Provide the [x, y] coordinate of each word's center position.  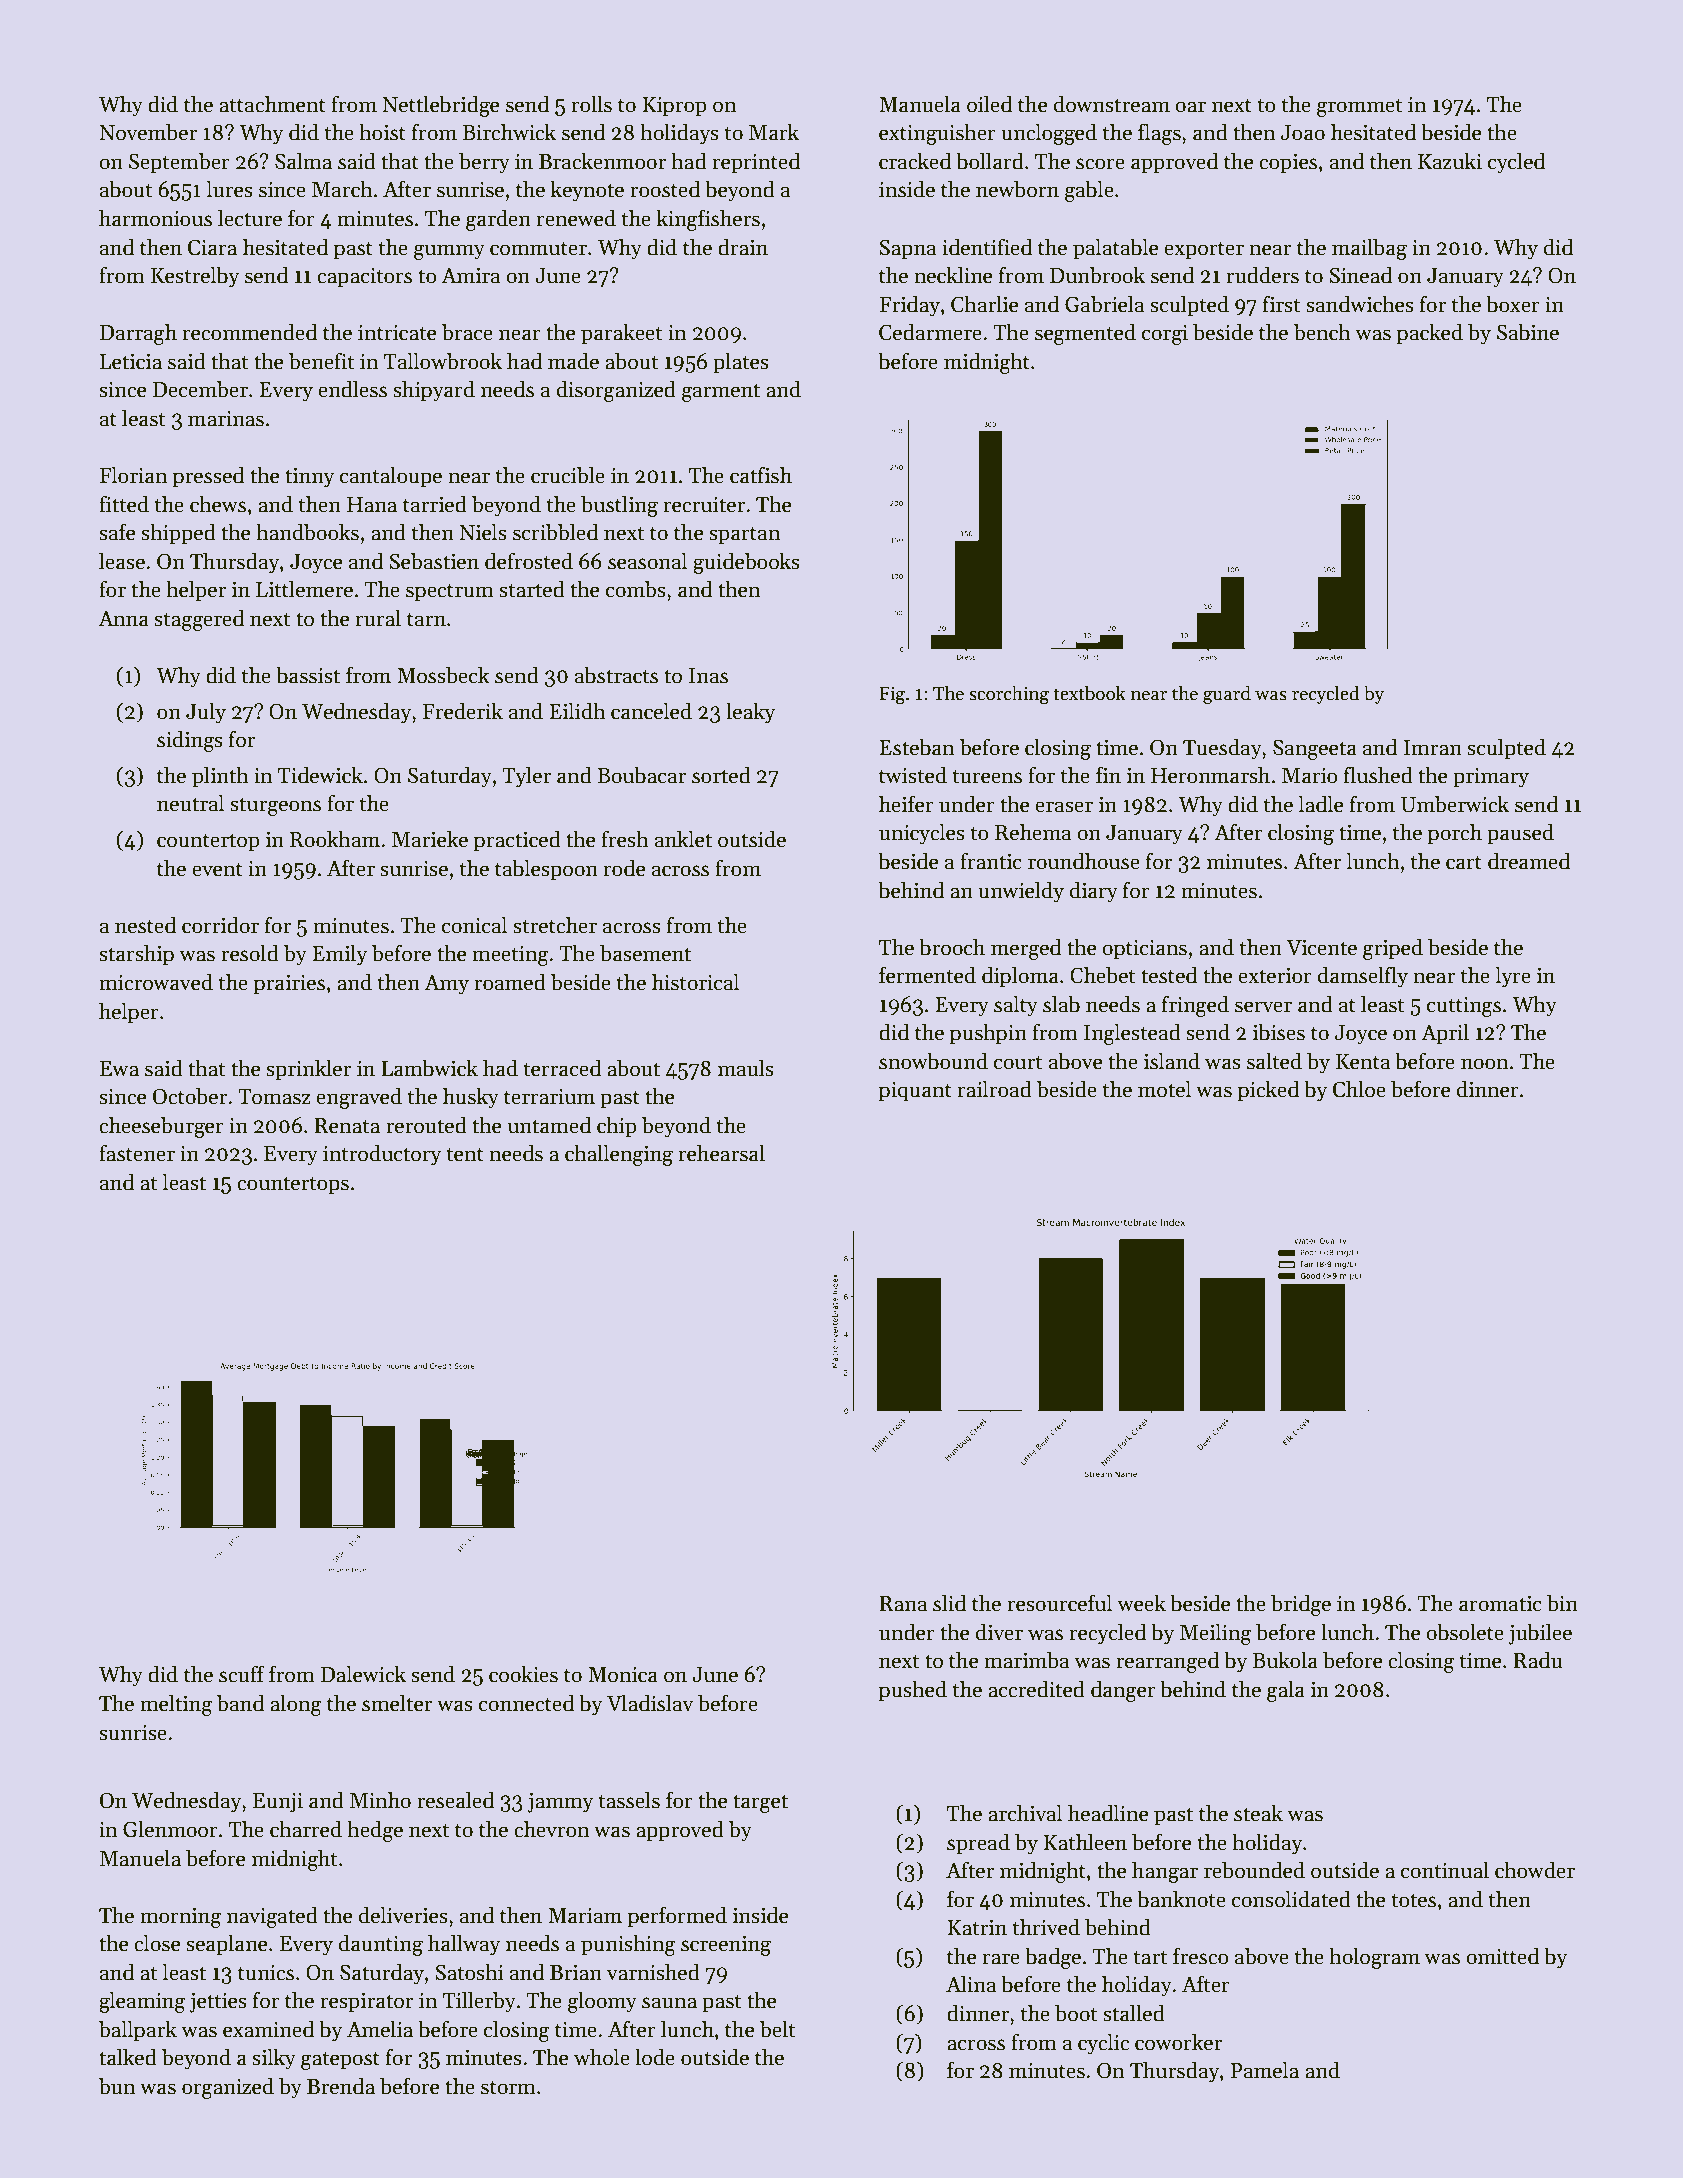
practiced [517, 841]
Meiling [1215, 1634]
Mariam [585, 1916]
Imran [1432, 748]
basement [645, 953]
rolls [592, 104]
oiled [989, 104]
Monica [623, 1675]
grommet [1359, 107]
